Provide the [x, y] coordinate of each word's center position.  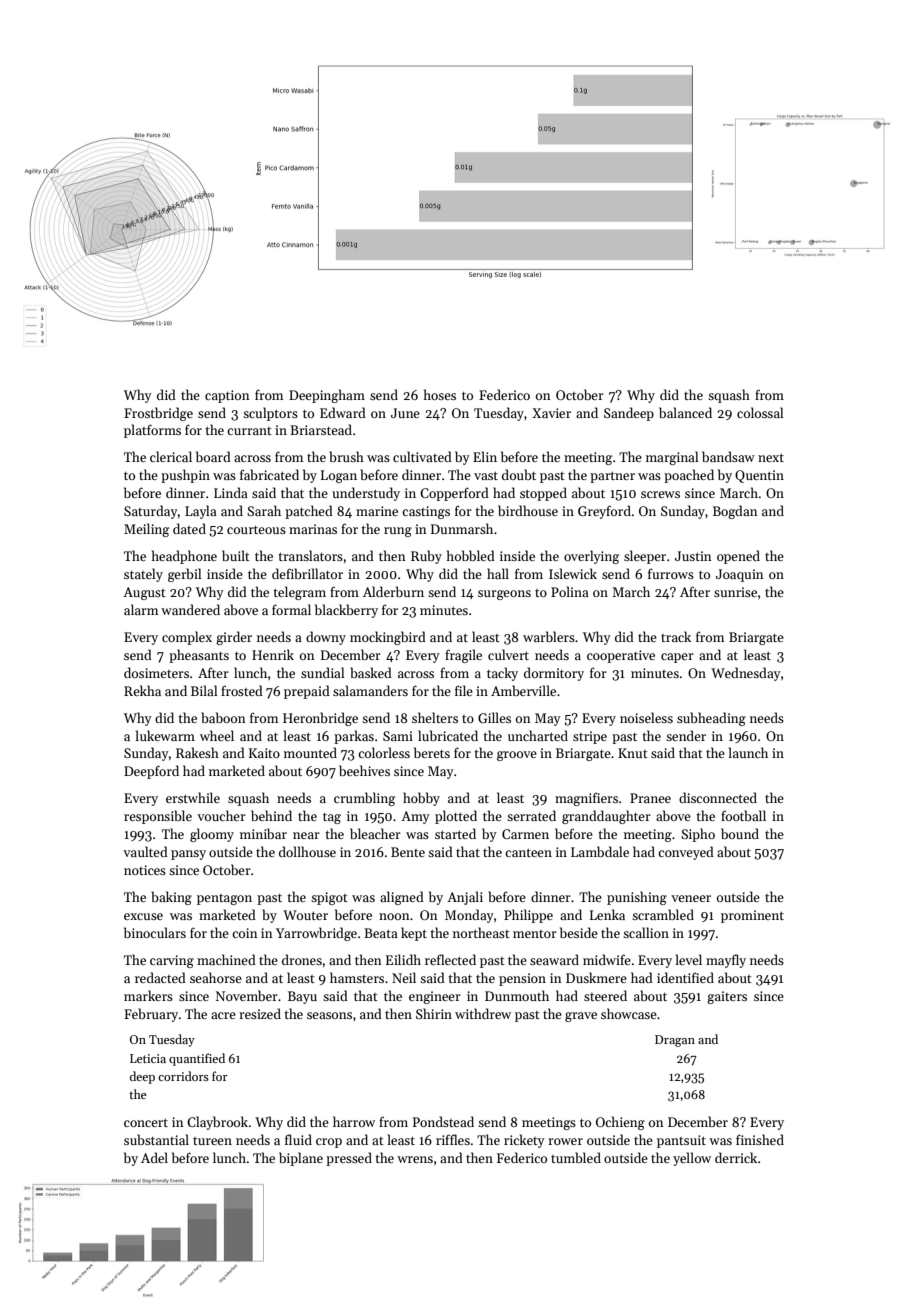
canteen [528, 852]
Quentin [759, 476]
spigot [329, 898]
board [213, 456]
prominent [752, 916]
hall [498, 573]
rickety [524, 1141]
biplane [301, 1159]
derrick [736, 1157]
